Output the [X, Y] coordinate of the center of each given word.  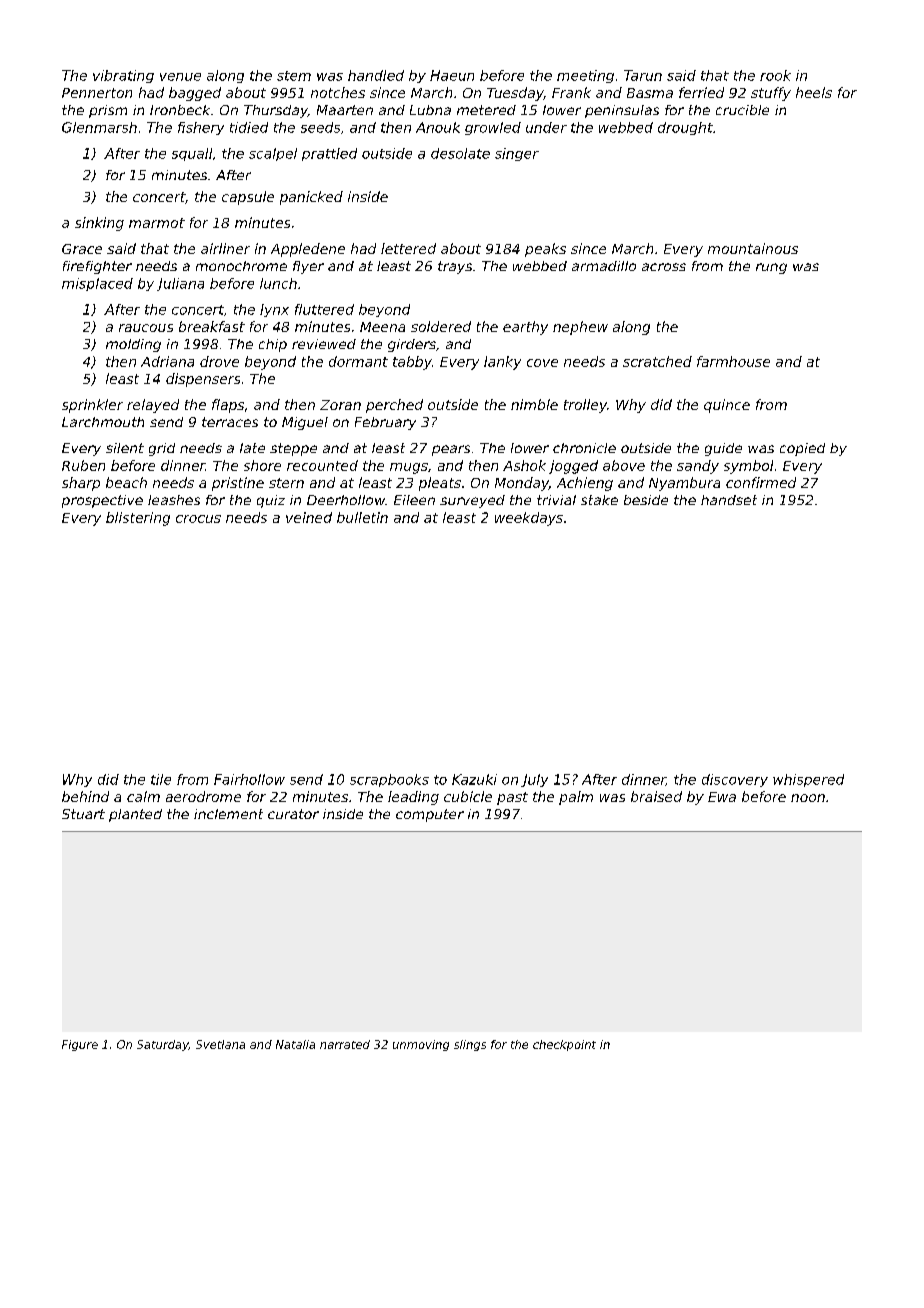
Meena [382, 327]
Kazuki [474, 779]
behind [85, 796]
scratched [657, 361]
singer [517, 154]
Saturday [163, 1045]
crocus [198, 519]
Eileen [414, 500]
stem [294, 76]
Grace [82, 249]
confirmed [761, 482]
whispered [808, 780]
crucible [742, 110]
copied [802, 449]
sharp [81, 484]
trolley [585, 406]
